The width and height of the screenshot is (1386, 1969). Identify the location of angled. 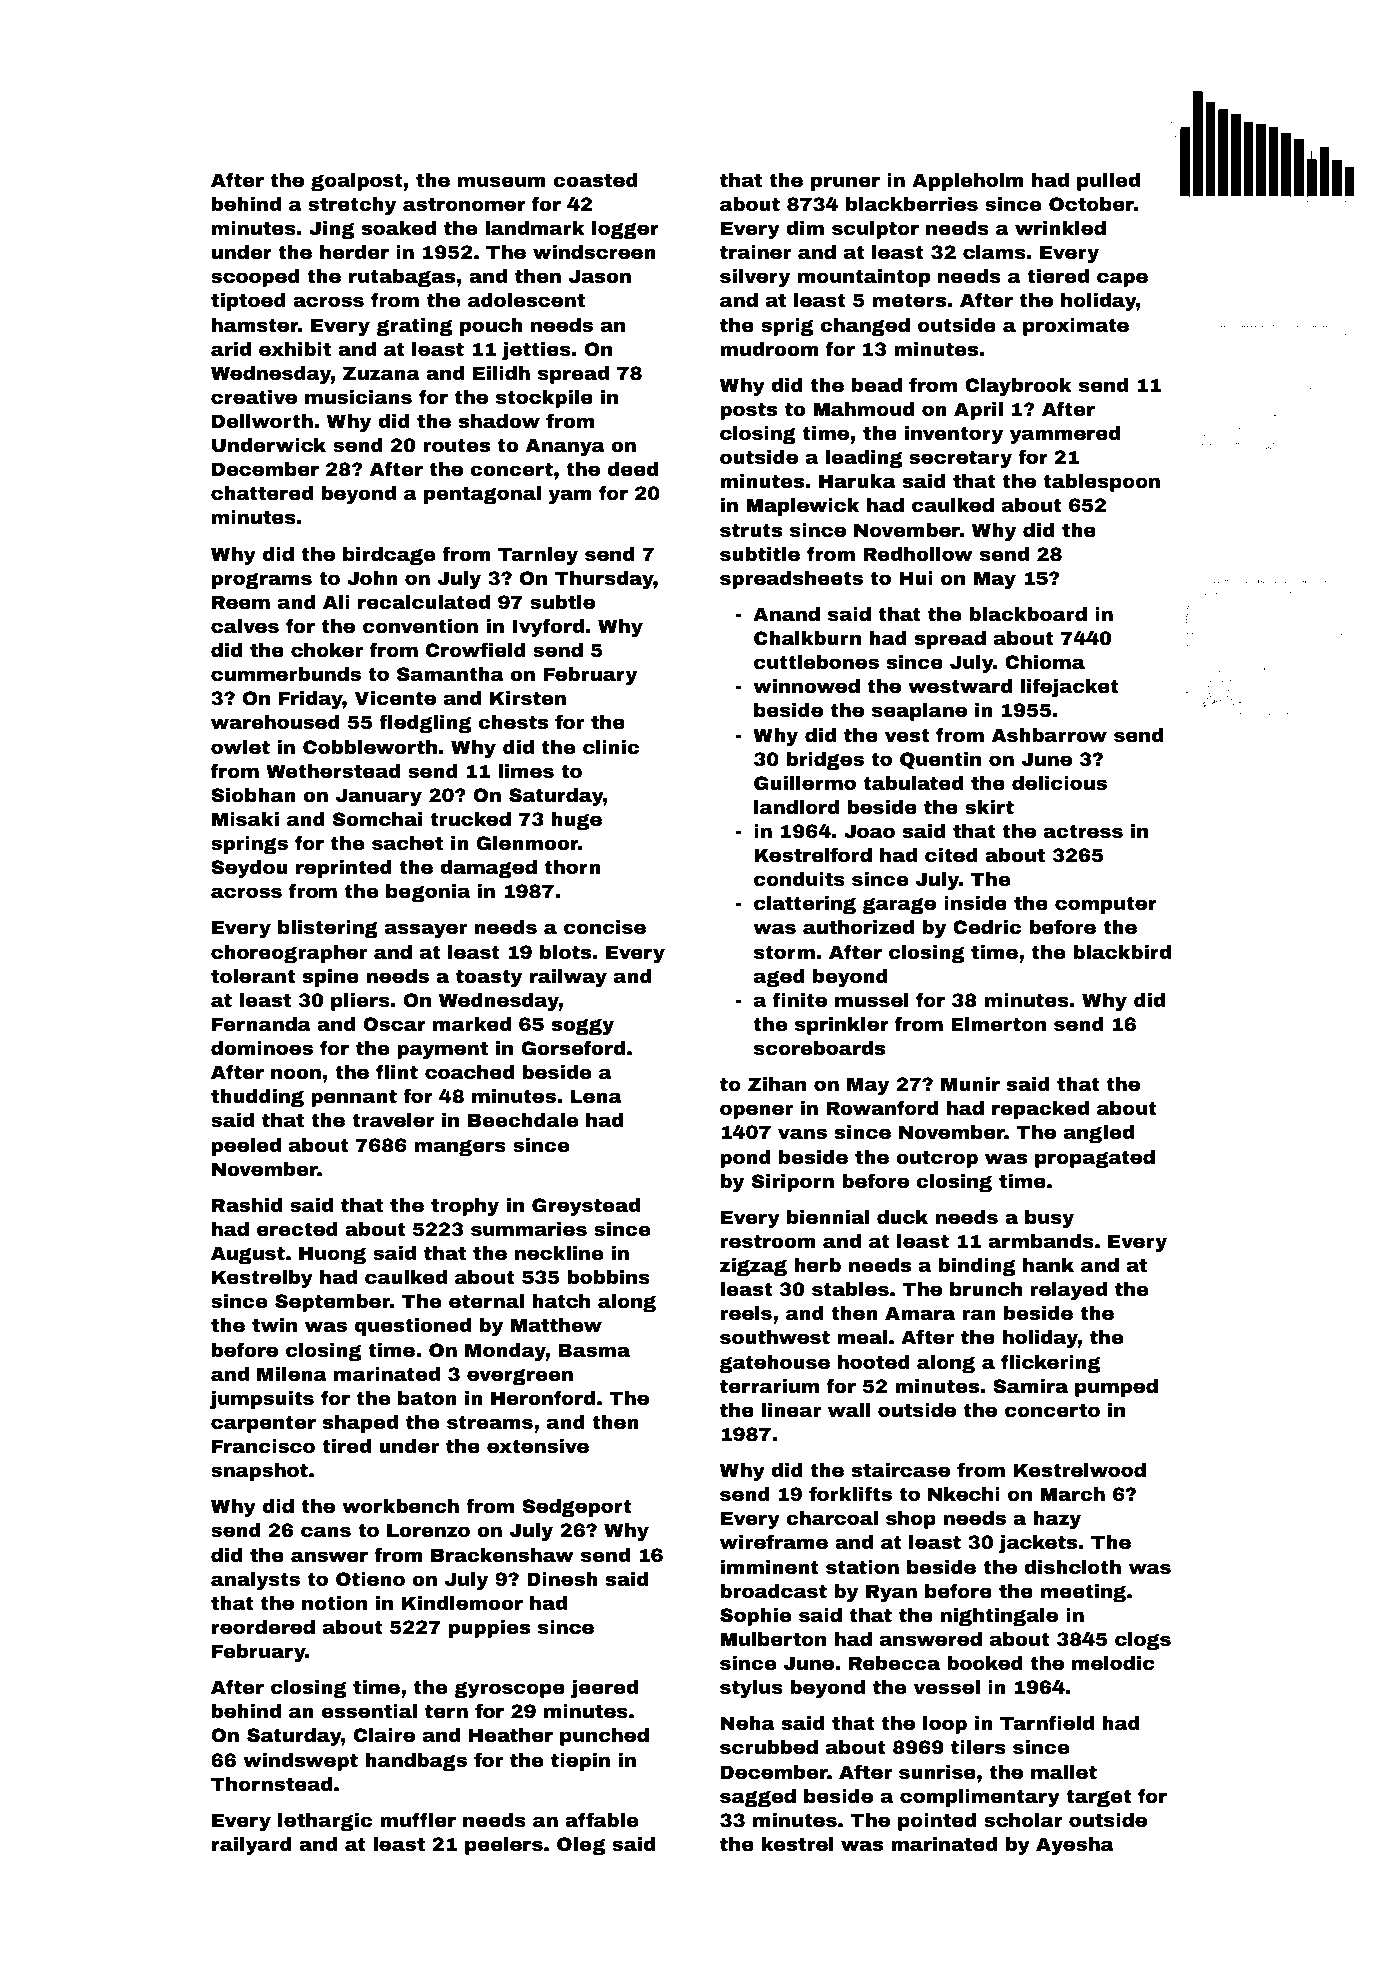
(1099, 1134).
